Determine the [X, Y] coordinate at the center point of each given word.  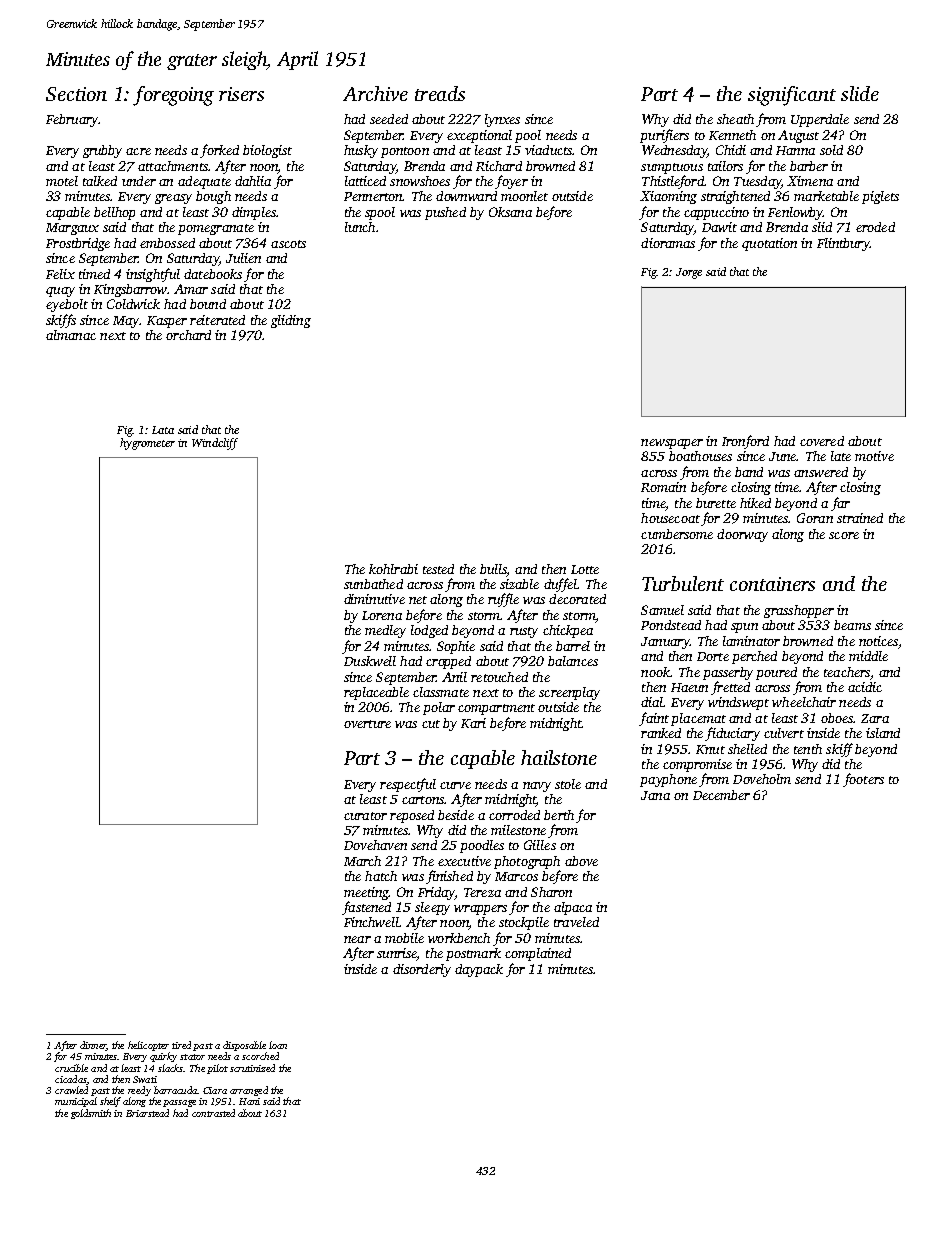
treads [440, 93]
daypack [479, 970]
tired [181, 1045]
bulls [493, 569]
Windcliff [215, 444]
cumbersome [677, 534]
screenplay [569, 693]
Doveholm [762, 779]
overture [367, 724]
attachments [173, 166]
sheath [735, 119]
